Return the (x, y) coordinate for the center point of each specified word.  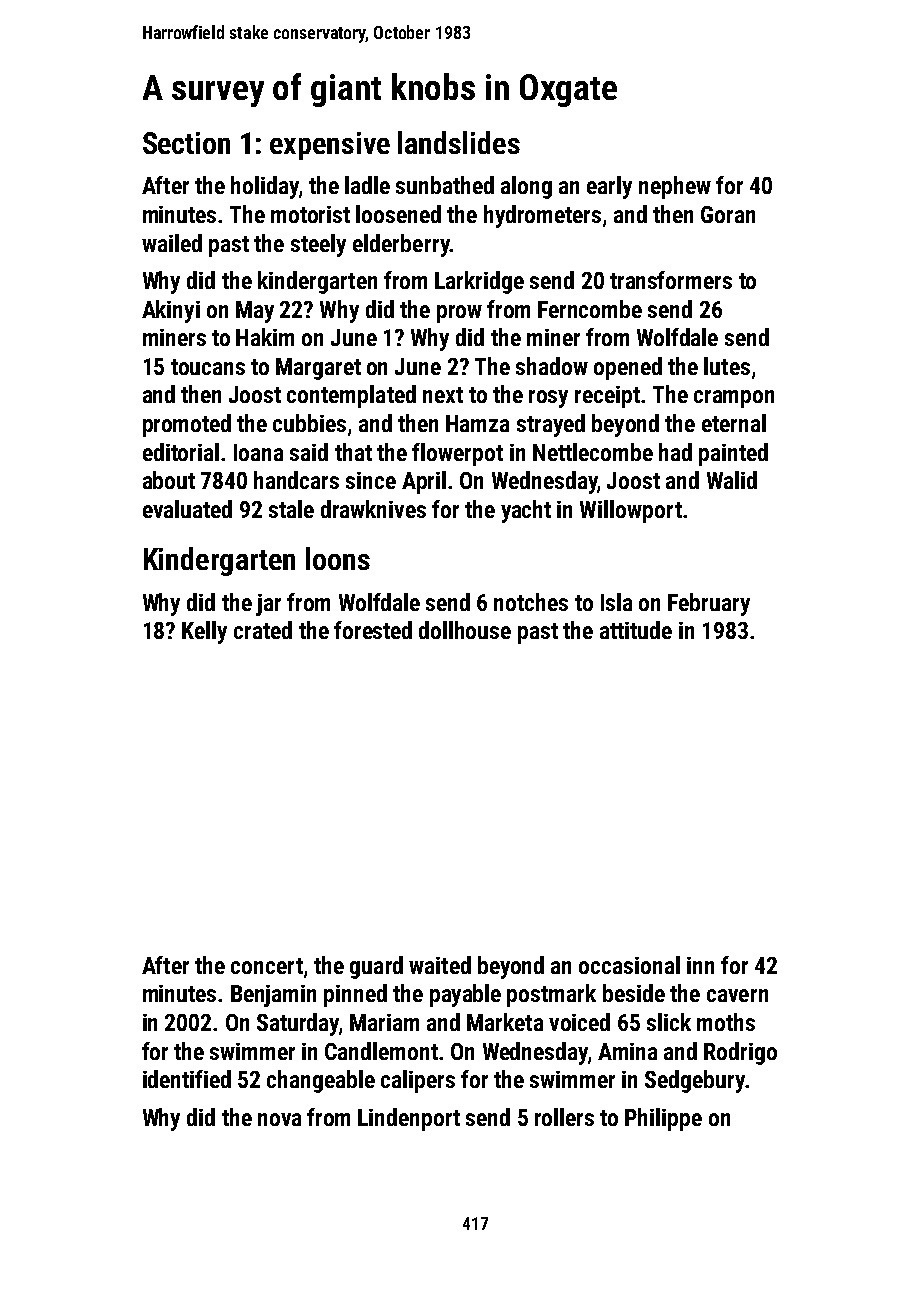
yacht (526, 511)
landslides (459, 142)
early (609, 187)
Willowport (631, 511)
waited (440, 965)
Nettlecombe (593, 452)
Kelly (204, 632)
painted (733, 454)
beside (634, 993)
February (709, 604)
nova (279, 1119)
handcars (296, 480)
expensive (330, 146)
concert (267, 966)
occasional (629, 965)
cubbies (309, 423)
